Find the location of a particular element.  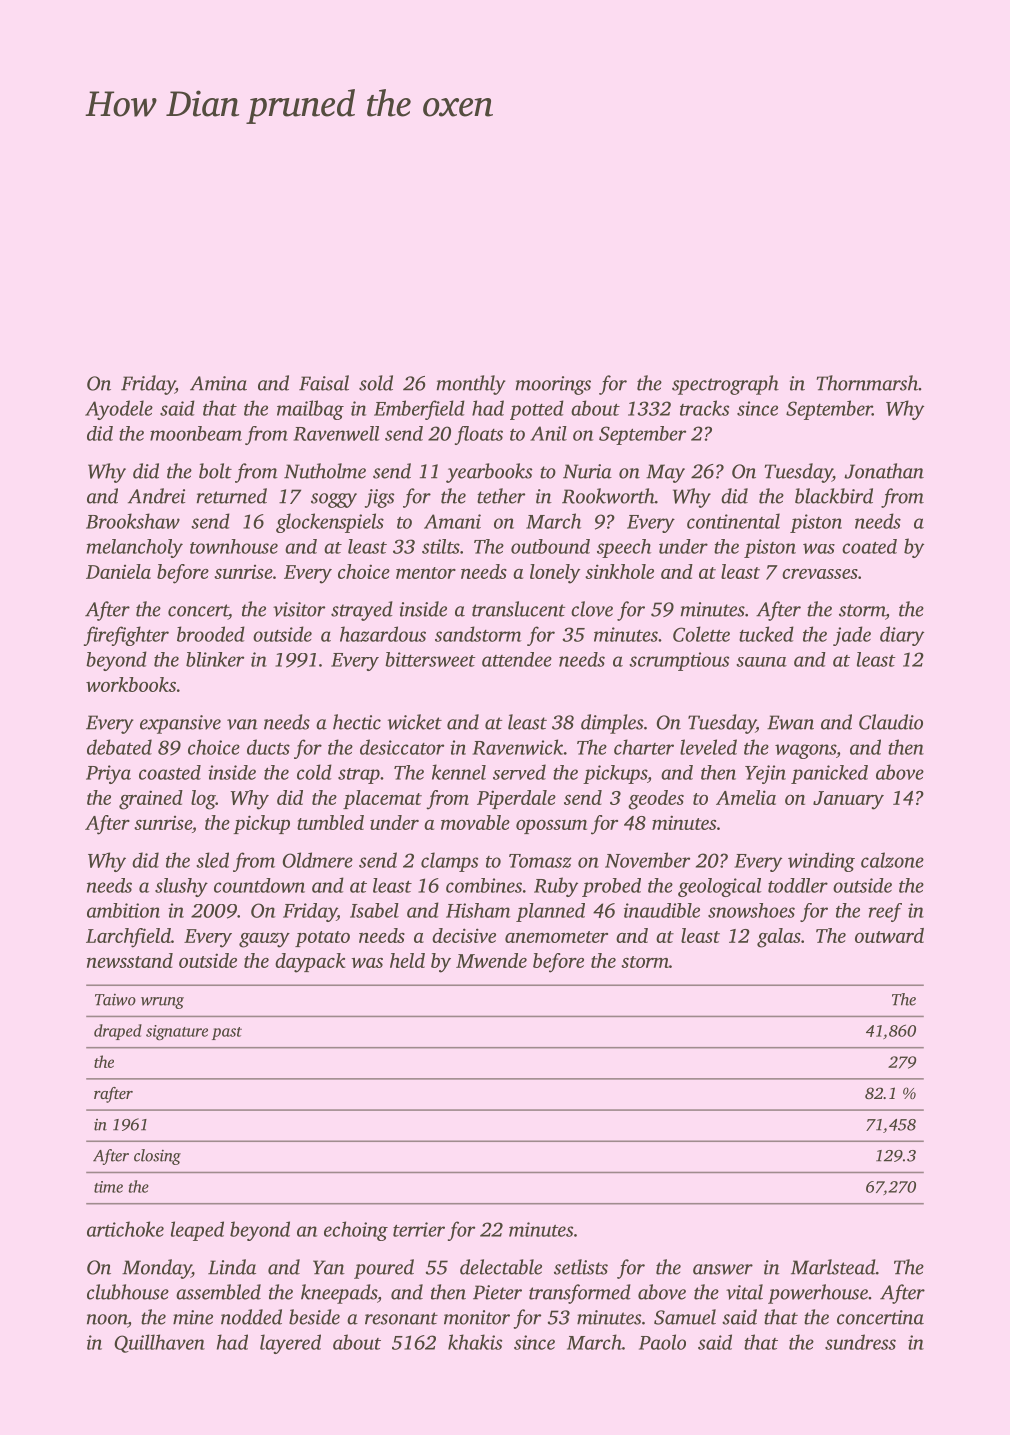

Linda is located at coordinates (232, 1267).
